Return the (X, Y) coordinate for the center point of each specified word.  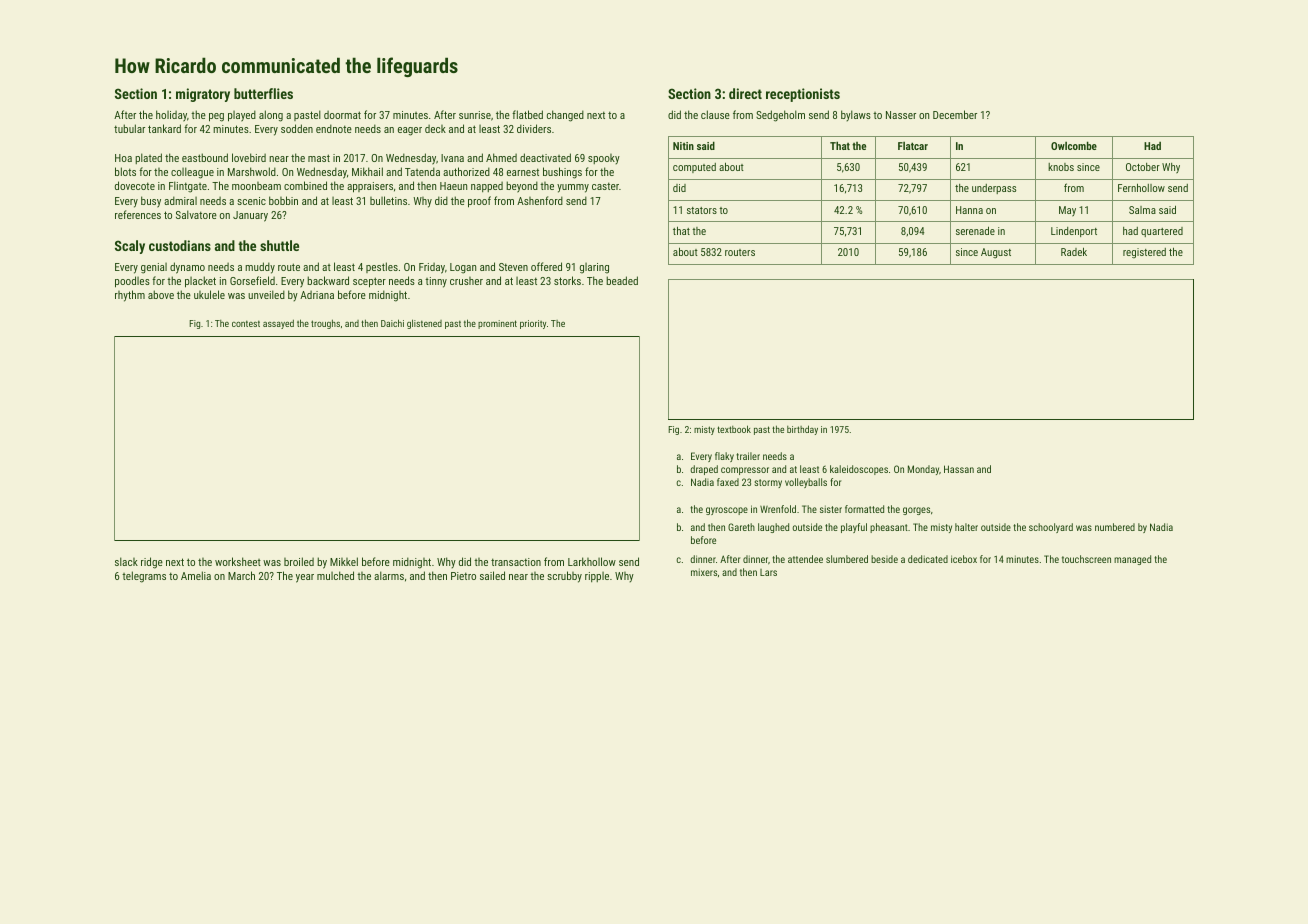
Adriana (317, 295)
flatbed (527, 114)
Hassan (959, 469)
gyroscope (727, 511)
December (955, 114)
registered (1144, 253)
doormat (342, 115)
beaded (622, 280)
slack (126, 561)
